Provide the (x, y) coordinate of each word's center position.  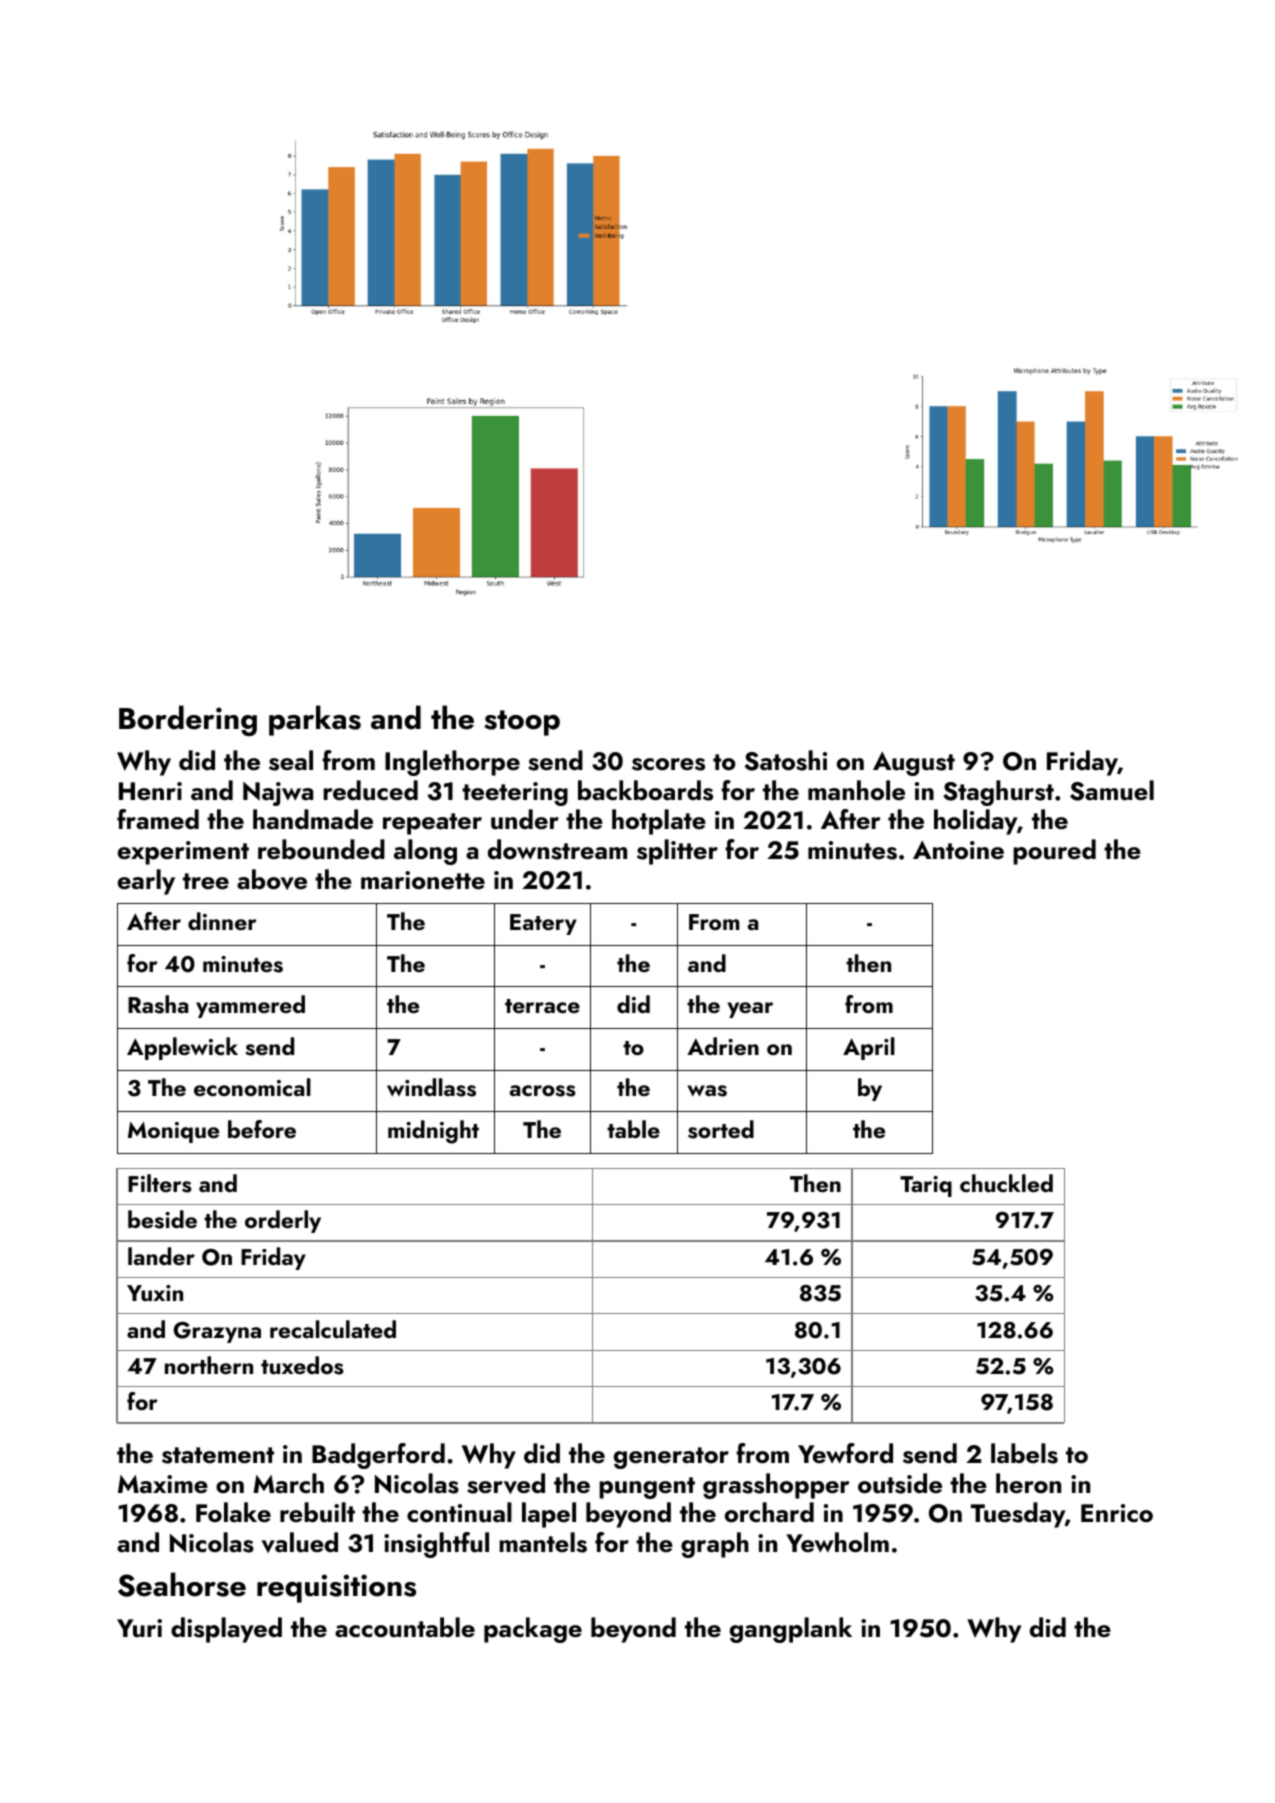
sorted (721, 1129)
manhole (856, 790)
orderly (283, 1221)
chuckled (1006, 1183)
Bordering (188, 720)
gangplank (791, 1630)
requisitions (336, 1588)
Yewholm (837, 1542)
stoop (522, 723)
